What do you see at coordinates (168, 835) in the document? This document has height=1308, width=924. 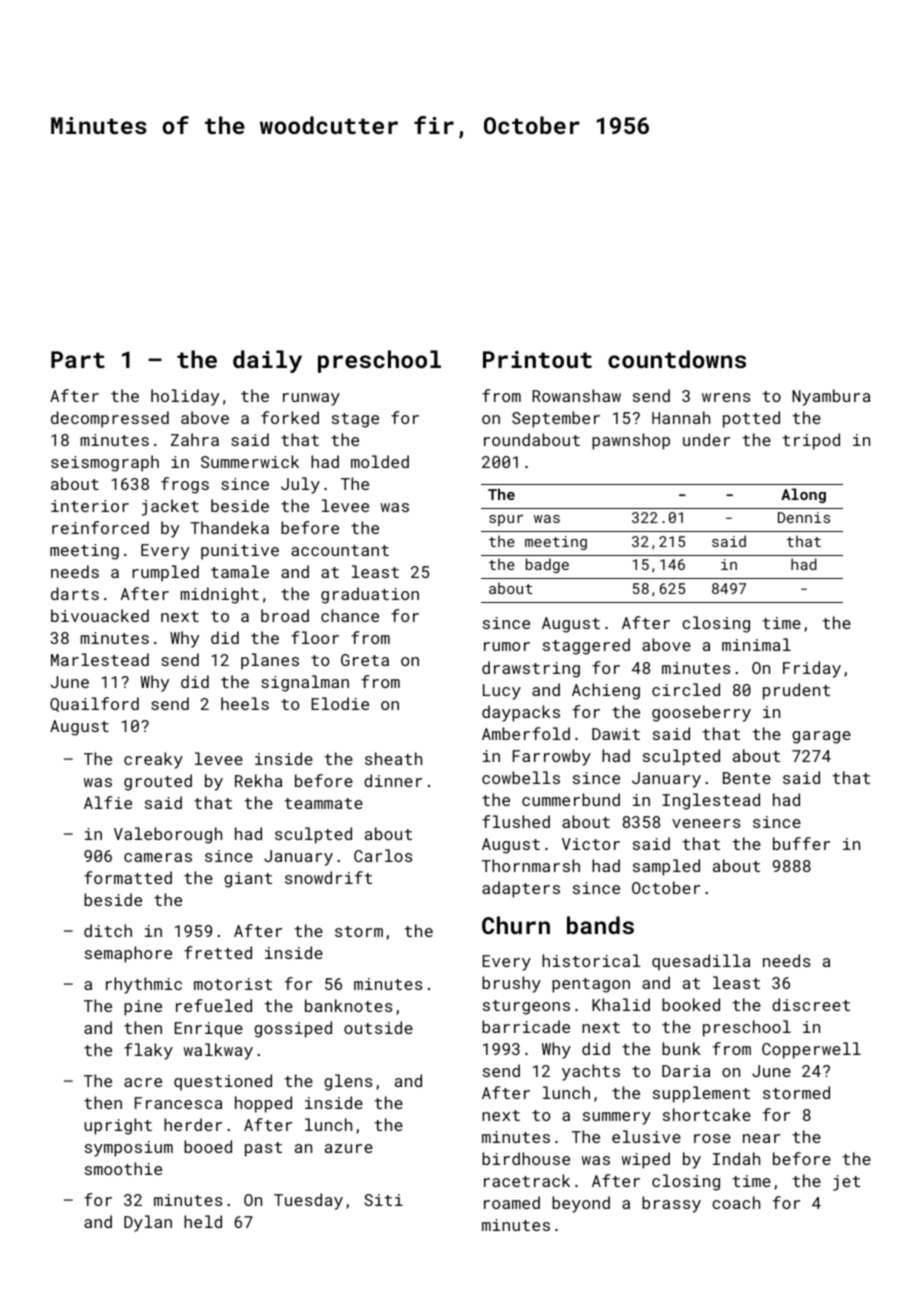 I see `Valeborough` at bounding box center [168, 835].
